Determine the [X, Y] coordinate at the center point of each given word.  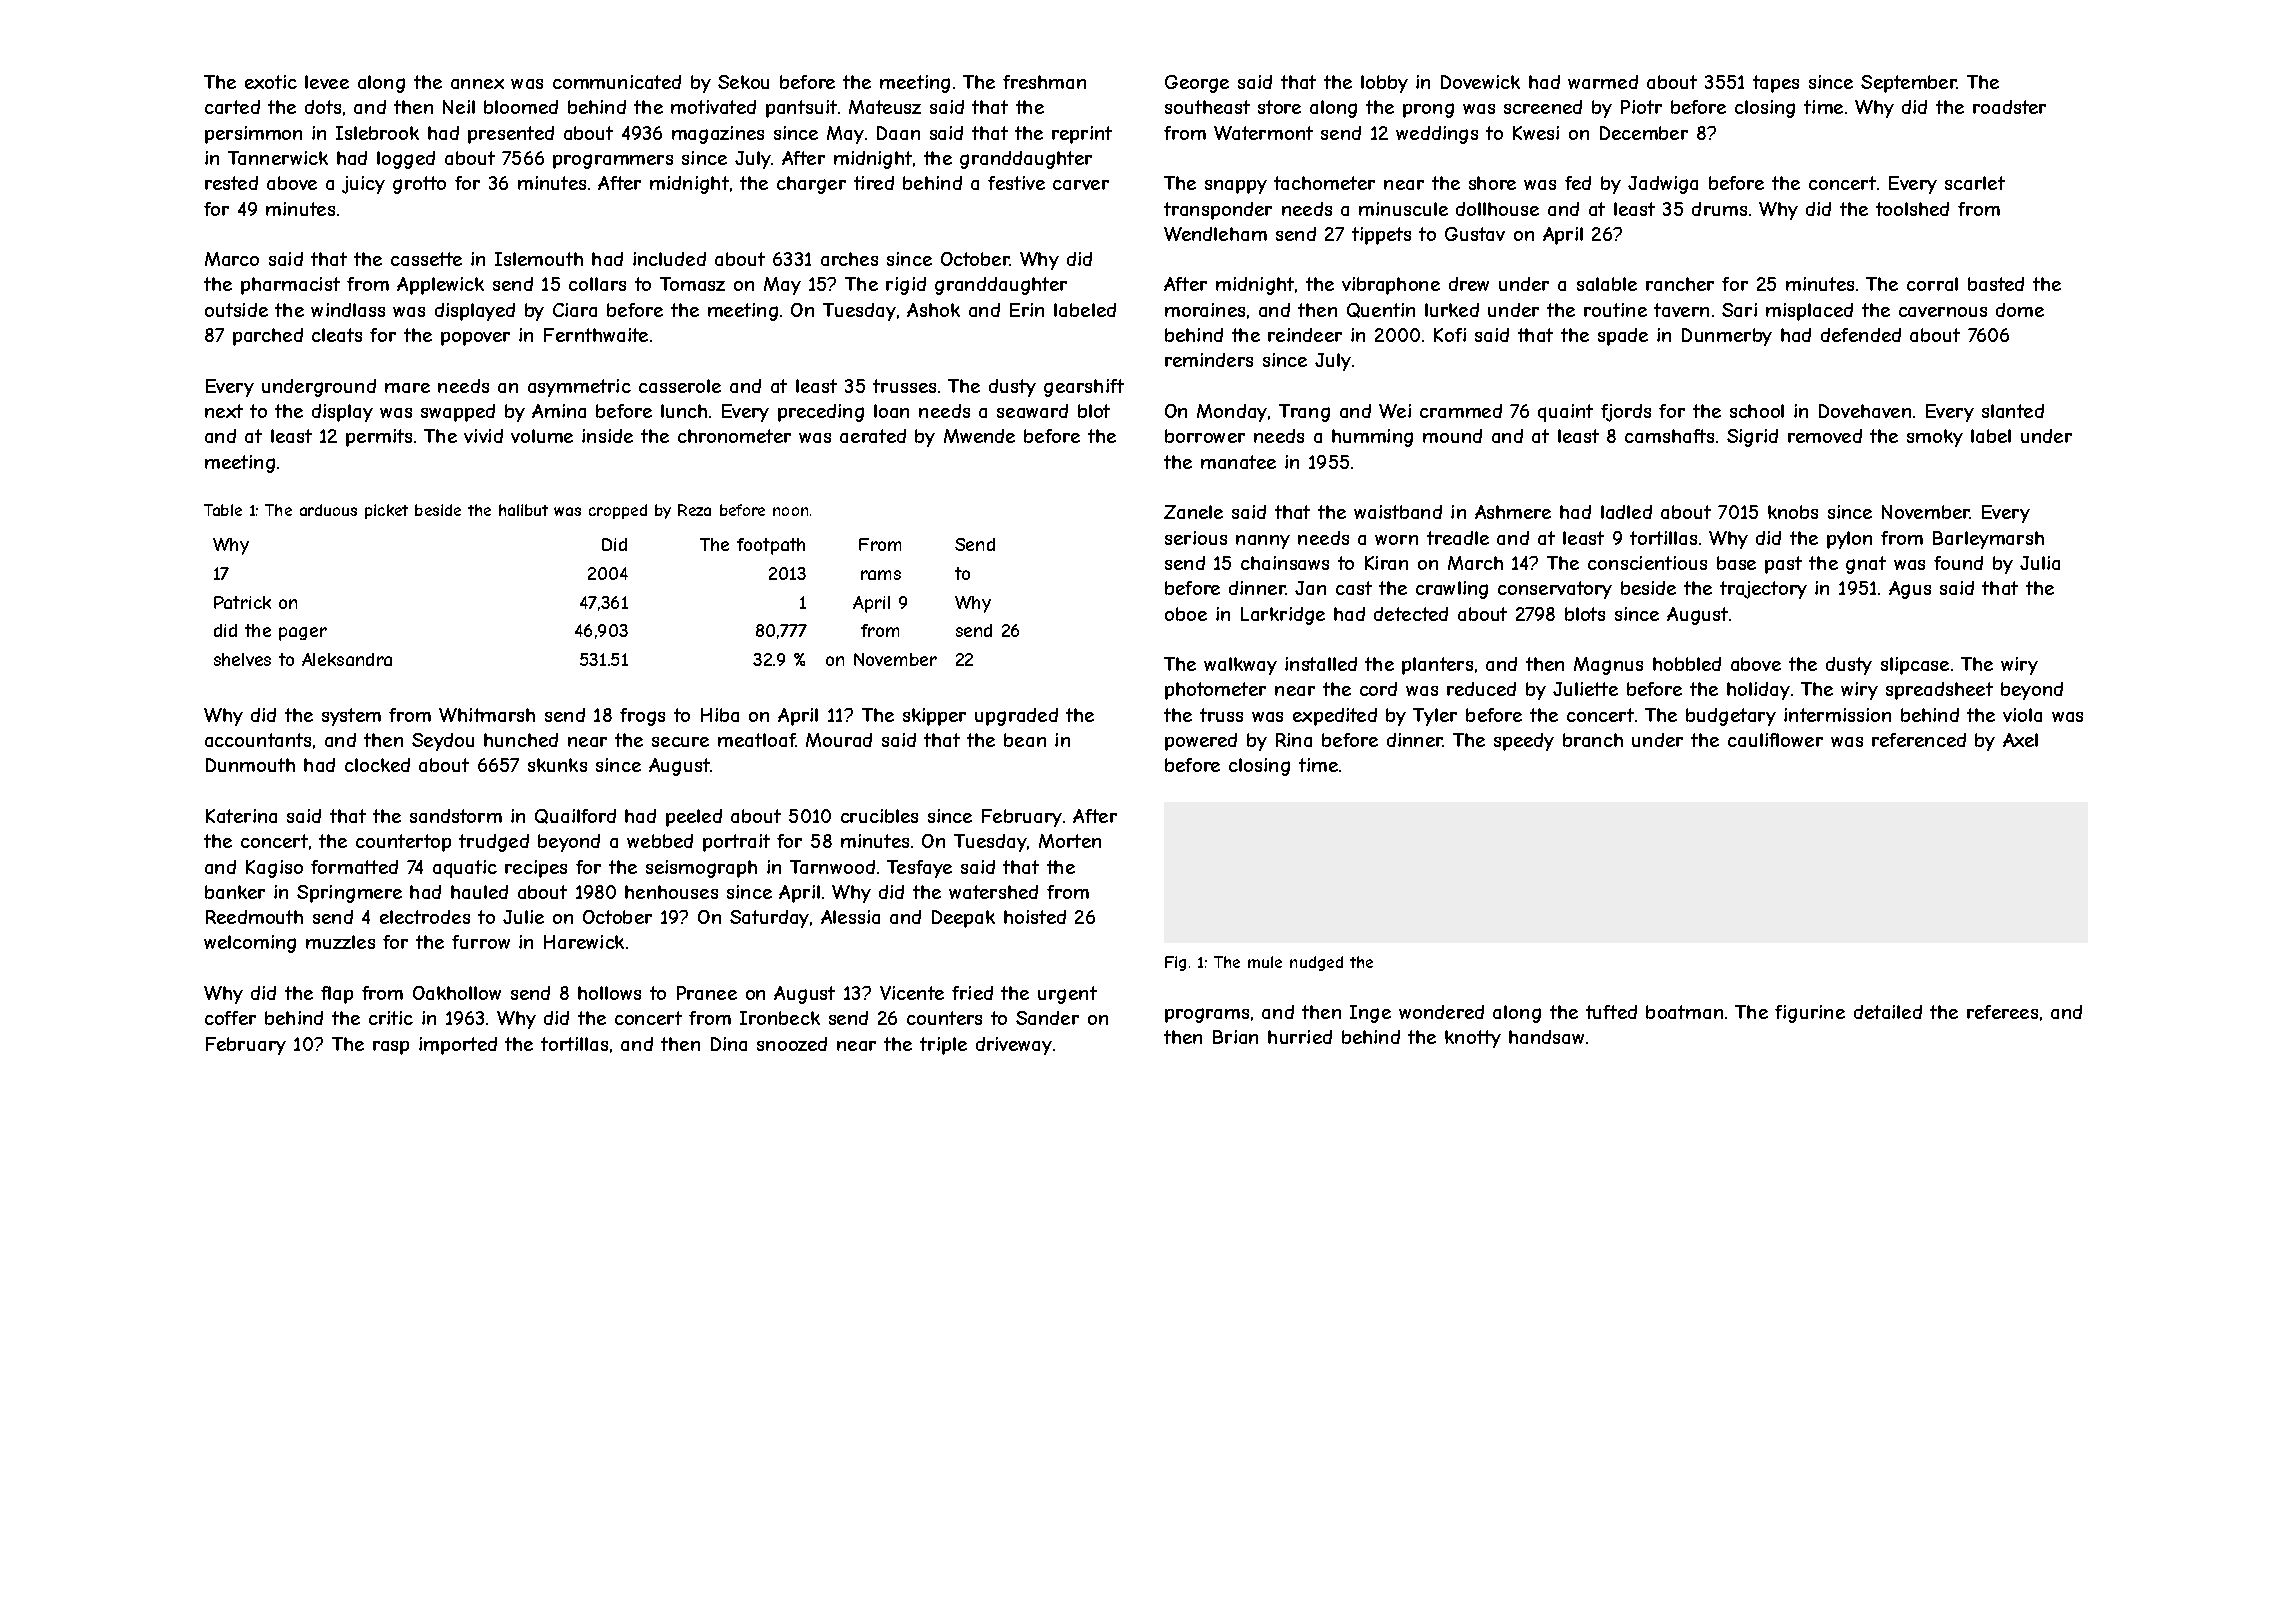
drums [1719, 209]
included [669, 259]
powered [1201, 742]
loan [891, 411]
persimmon [253, 135]
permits [379, 438]
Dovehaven [1865, 411]
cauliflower [1775, 740]
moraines [1205, 310]
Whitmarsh [487, 715]
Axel [2020, 740]
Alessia [850, 917]
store [1279, 107]
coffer [230, 1018]
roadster [2009, 107]
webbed [660, 841]
